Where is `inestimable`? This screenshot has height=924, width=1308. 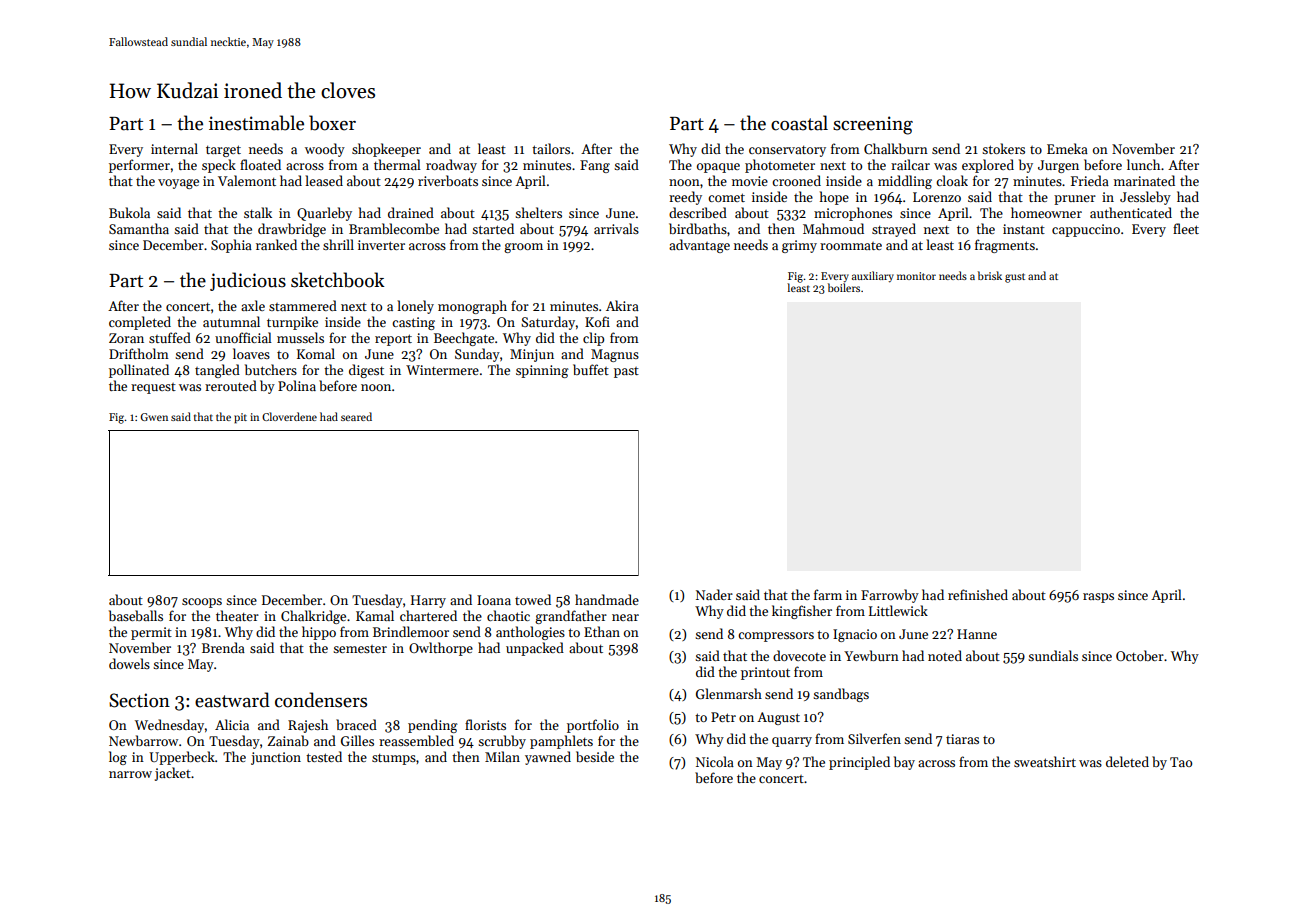 inestimable is located at coordinates (256, 123).
